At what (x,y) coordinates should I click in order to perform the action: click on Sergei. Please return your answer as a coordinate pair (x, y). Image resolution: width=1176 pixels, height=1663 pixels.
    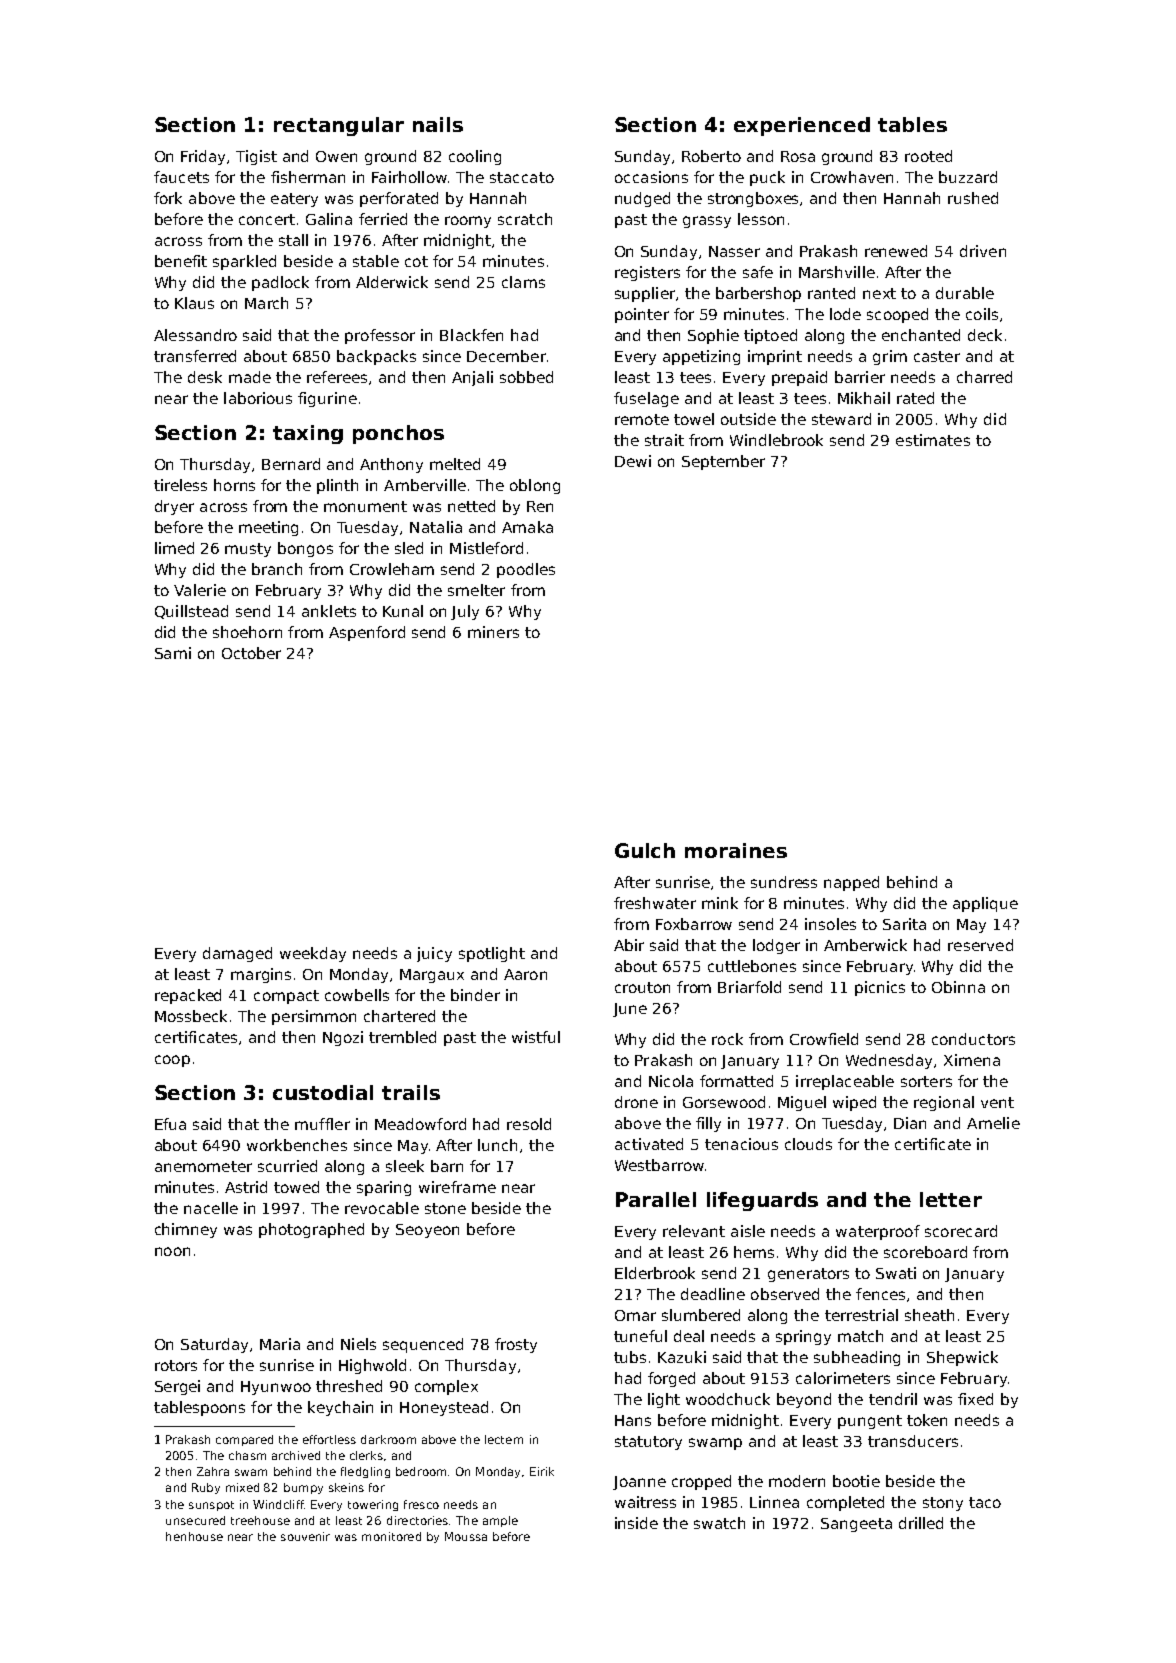
    Looking at the image, I should click on (177, 1387).
